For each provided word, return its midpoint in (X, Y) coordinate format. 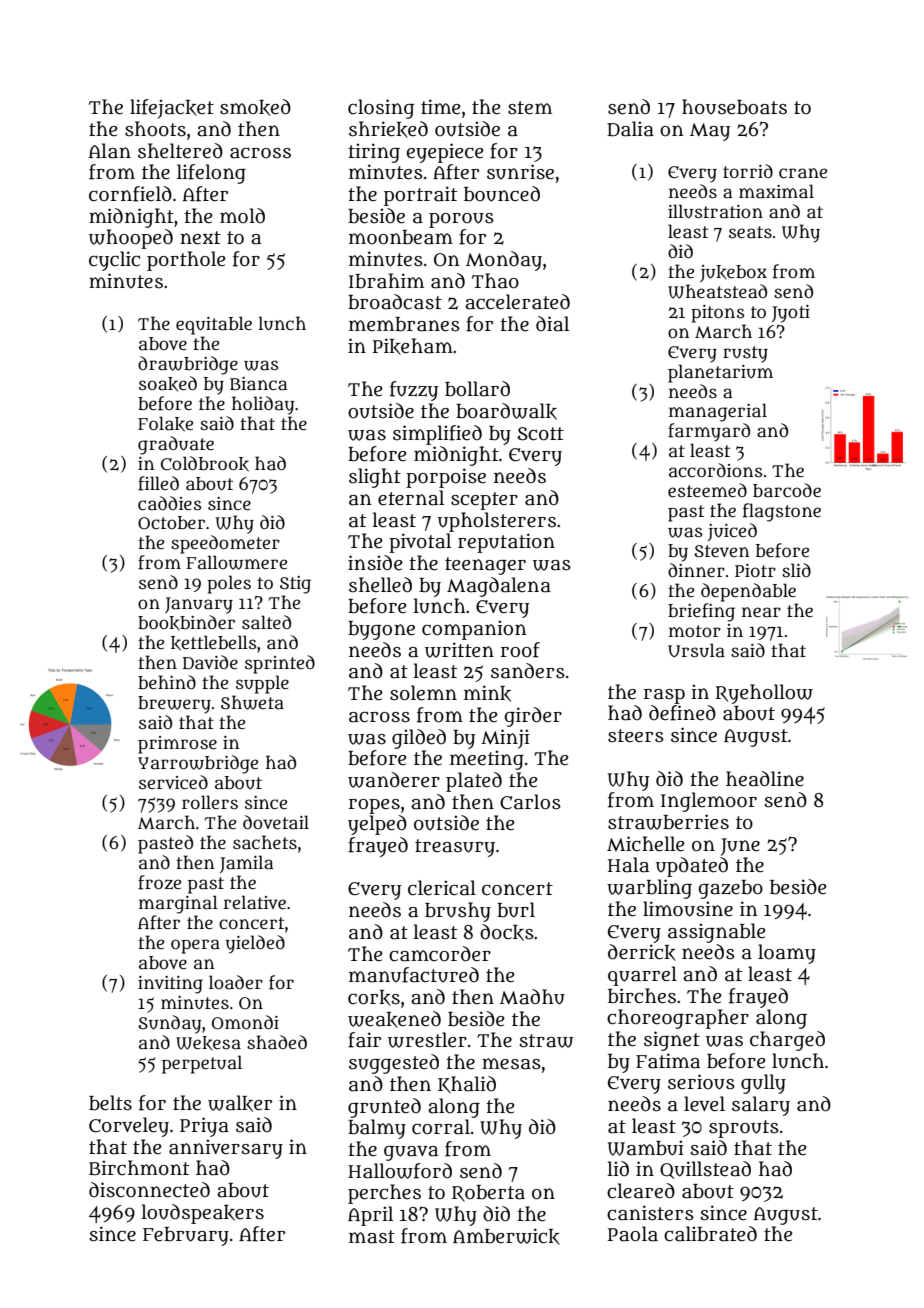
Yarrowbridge (198, 764)
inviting (170, 985)
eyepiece (445, 153)
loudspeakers (203, 1214)
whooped (131, 239)
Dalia (630, 129)
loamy (787, 954)
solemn (423, 693)
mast (372, 1237)
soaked (168, 384)
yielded (255, 944)
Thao (495, 281)
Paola (633, 1234)
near (761, 612)
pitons (717, 314)
